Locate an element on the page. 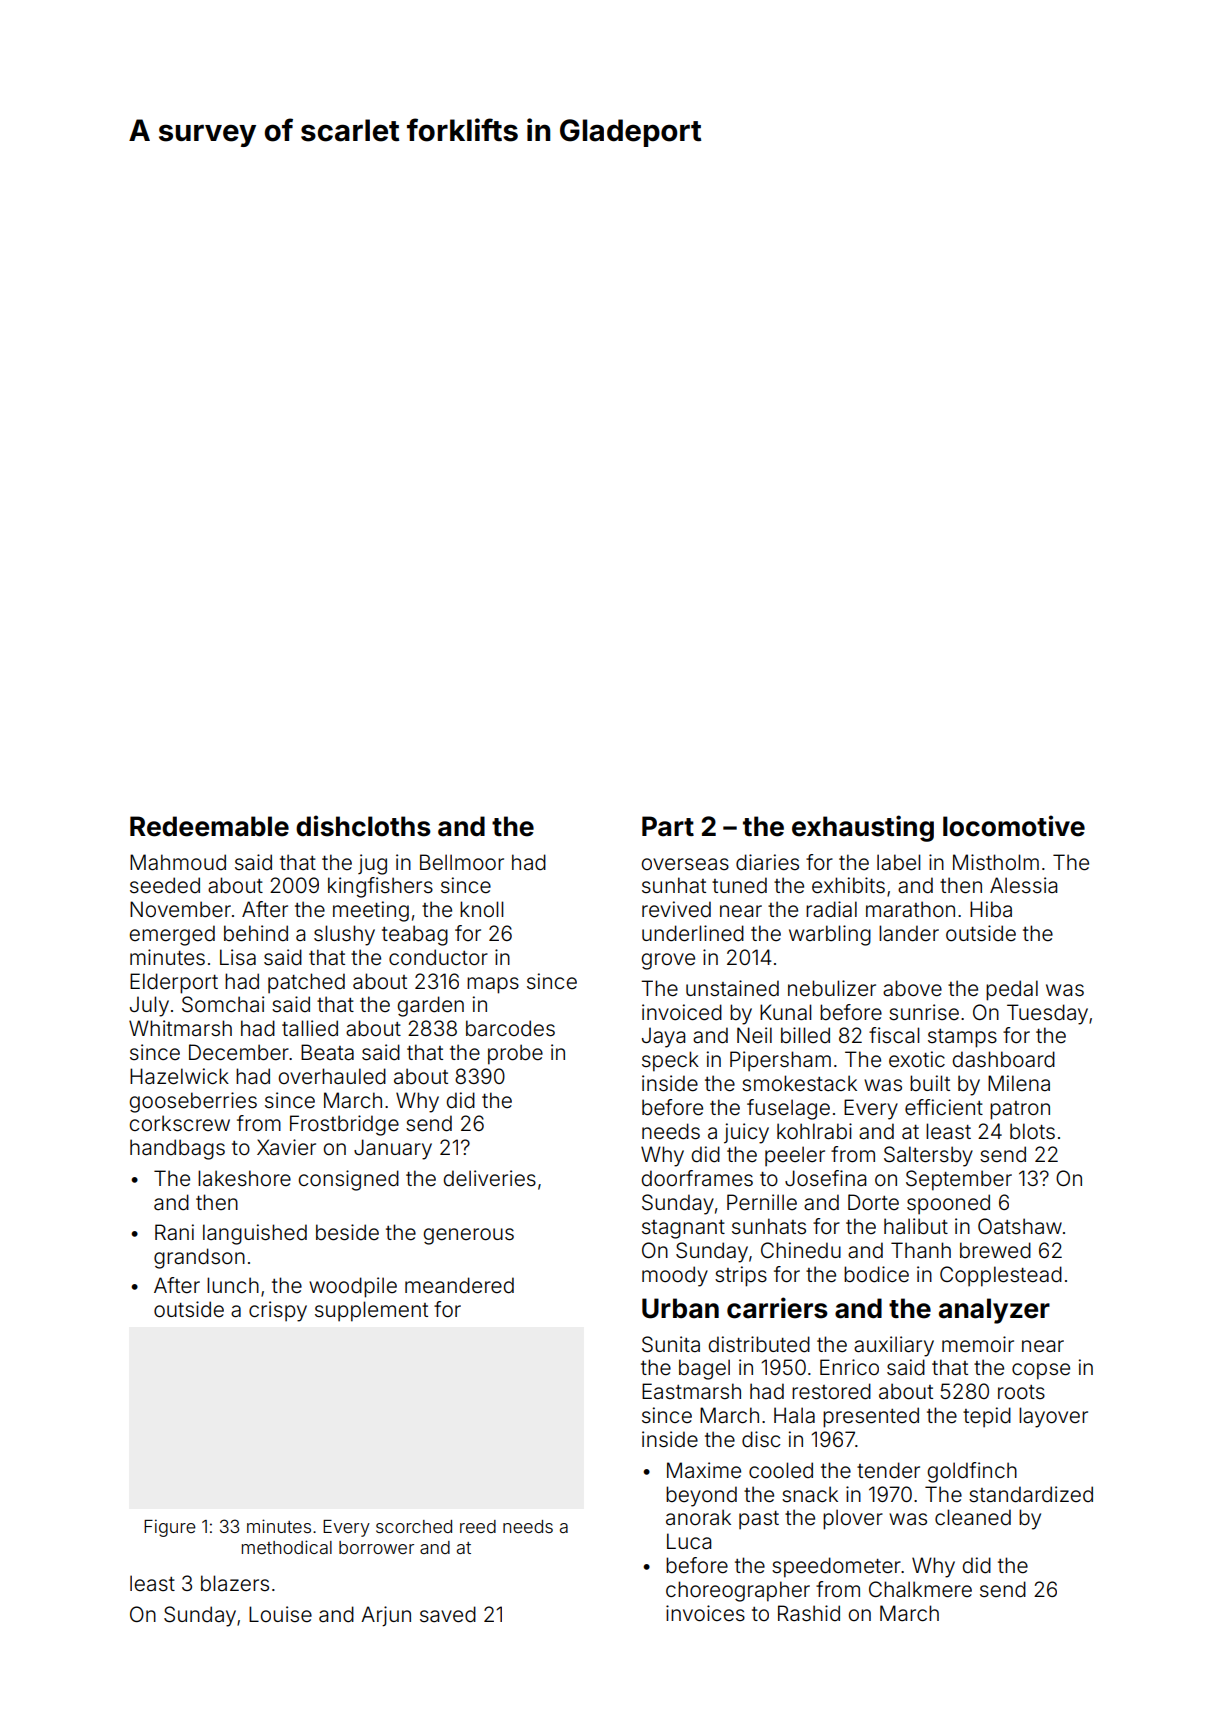 This image has height=1731, width=1224. Tuesday is located at coordinates (1047, 1014).
